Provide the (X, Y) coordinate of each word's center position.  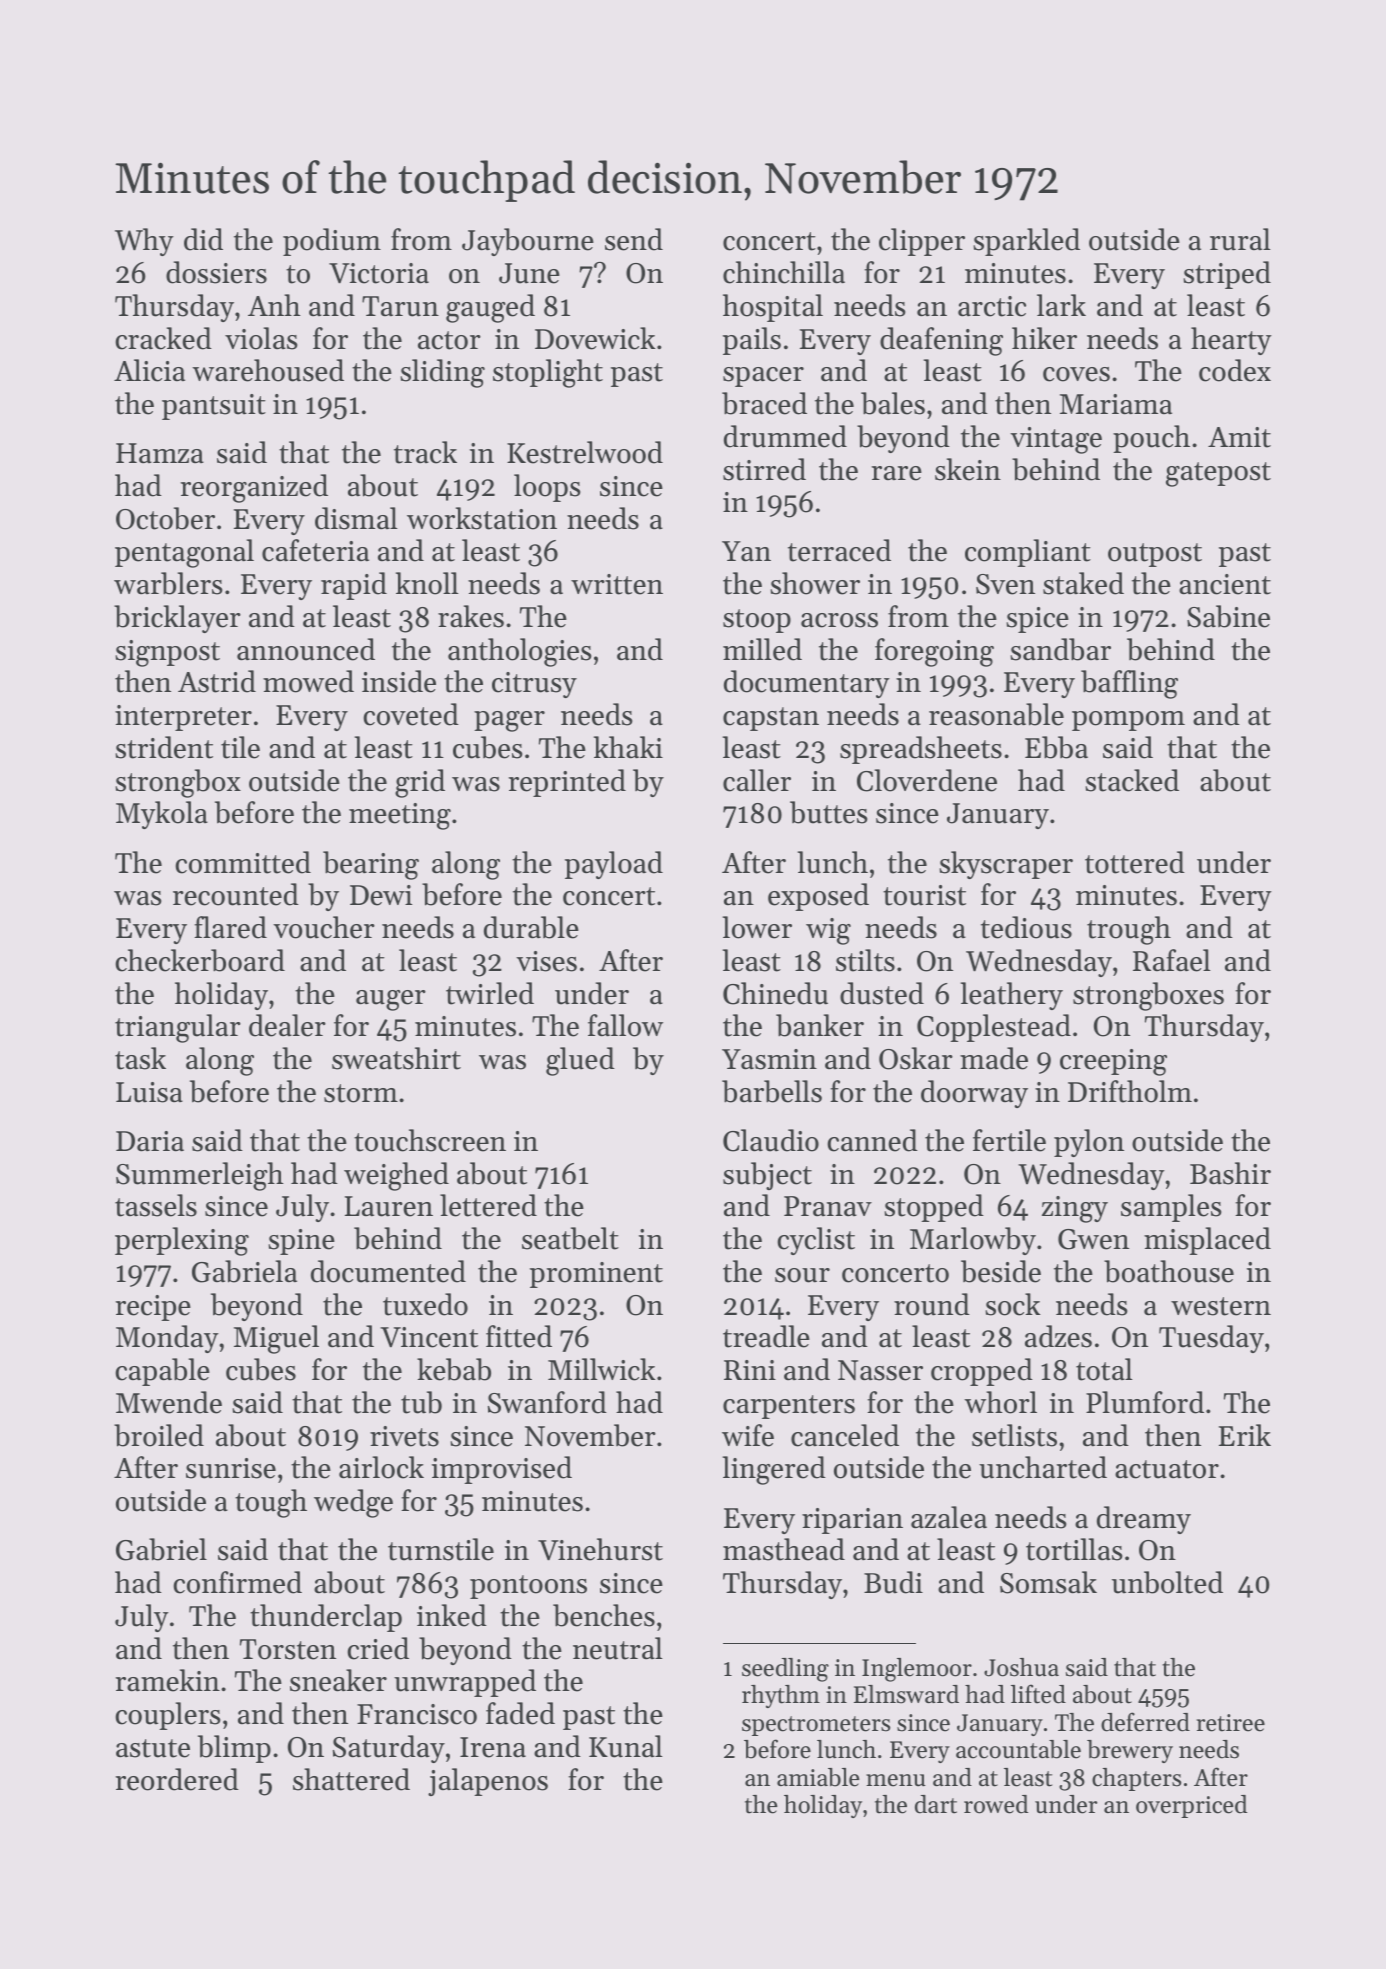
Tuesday (1211, 1339)
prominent (596, 1275)
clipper (922, 242)
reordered (177, 1779)
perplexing (182, 1241)
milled (762, 649)
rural (1240, 239)
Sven (1005, 584)
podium (332, 242)
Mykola (162, 815)
